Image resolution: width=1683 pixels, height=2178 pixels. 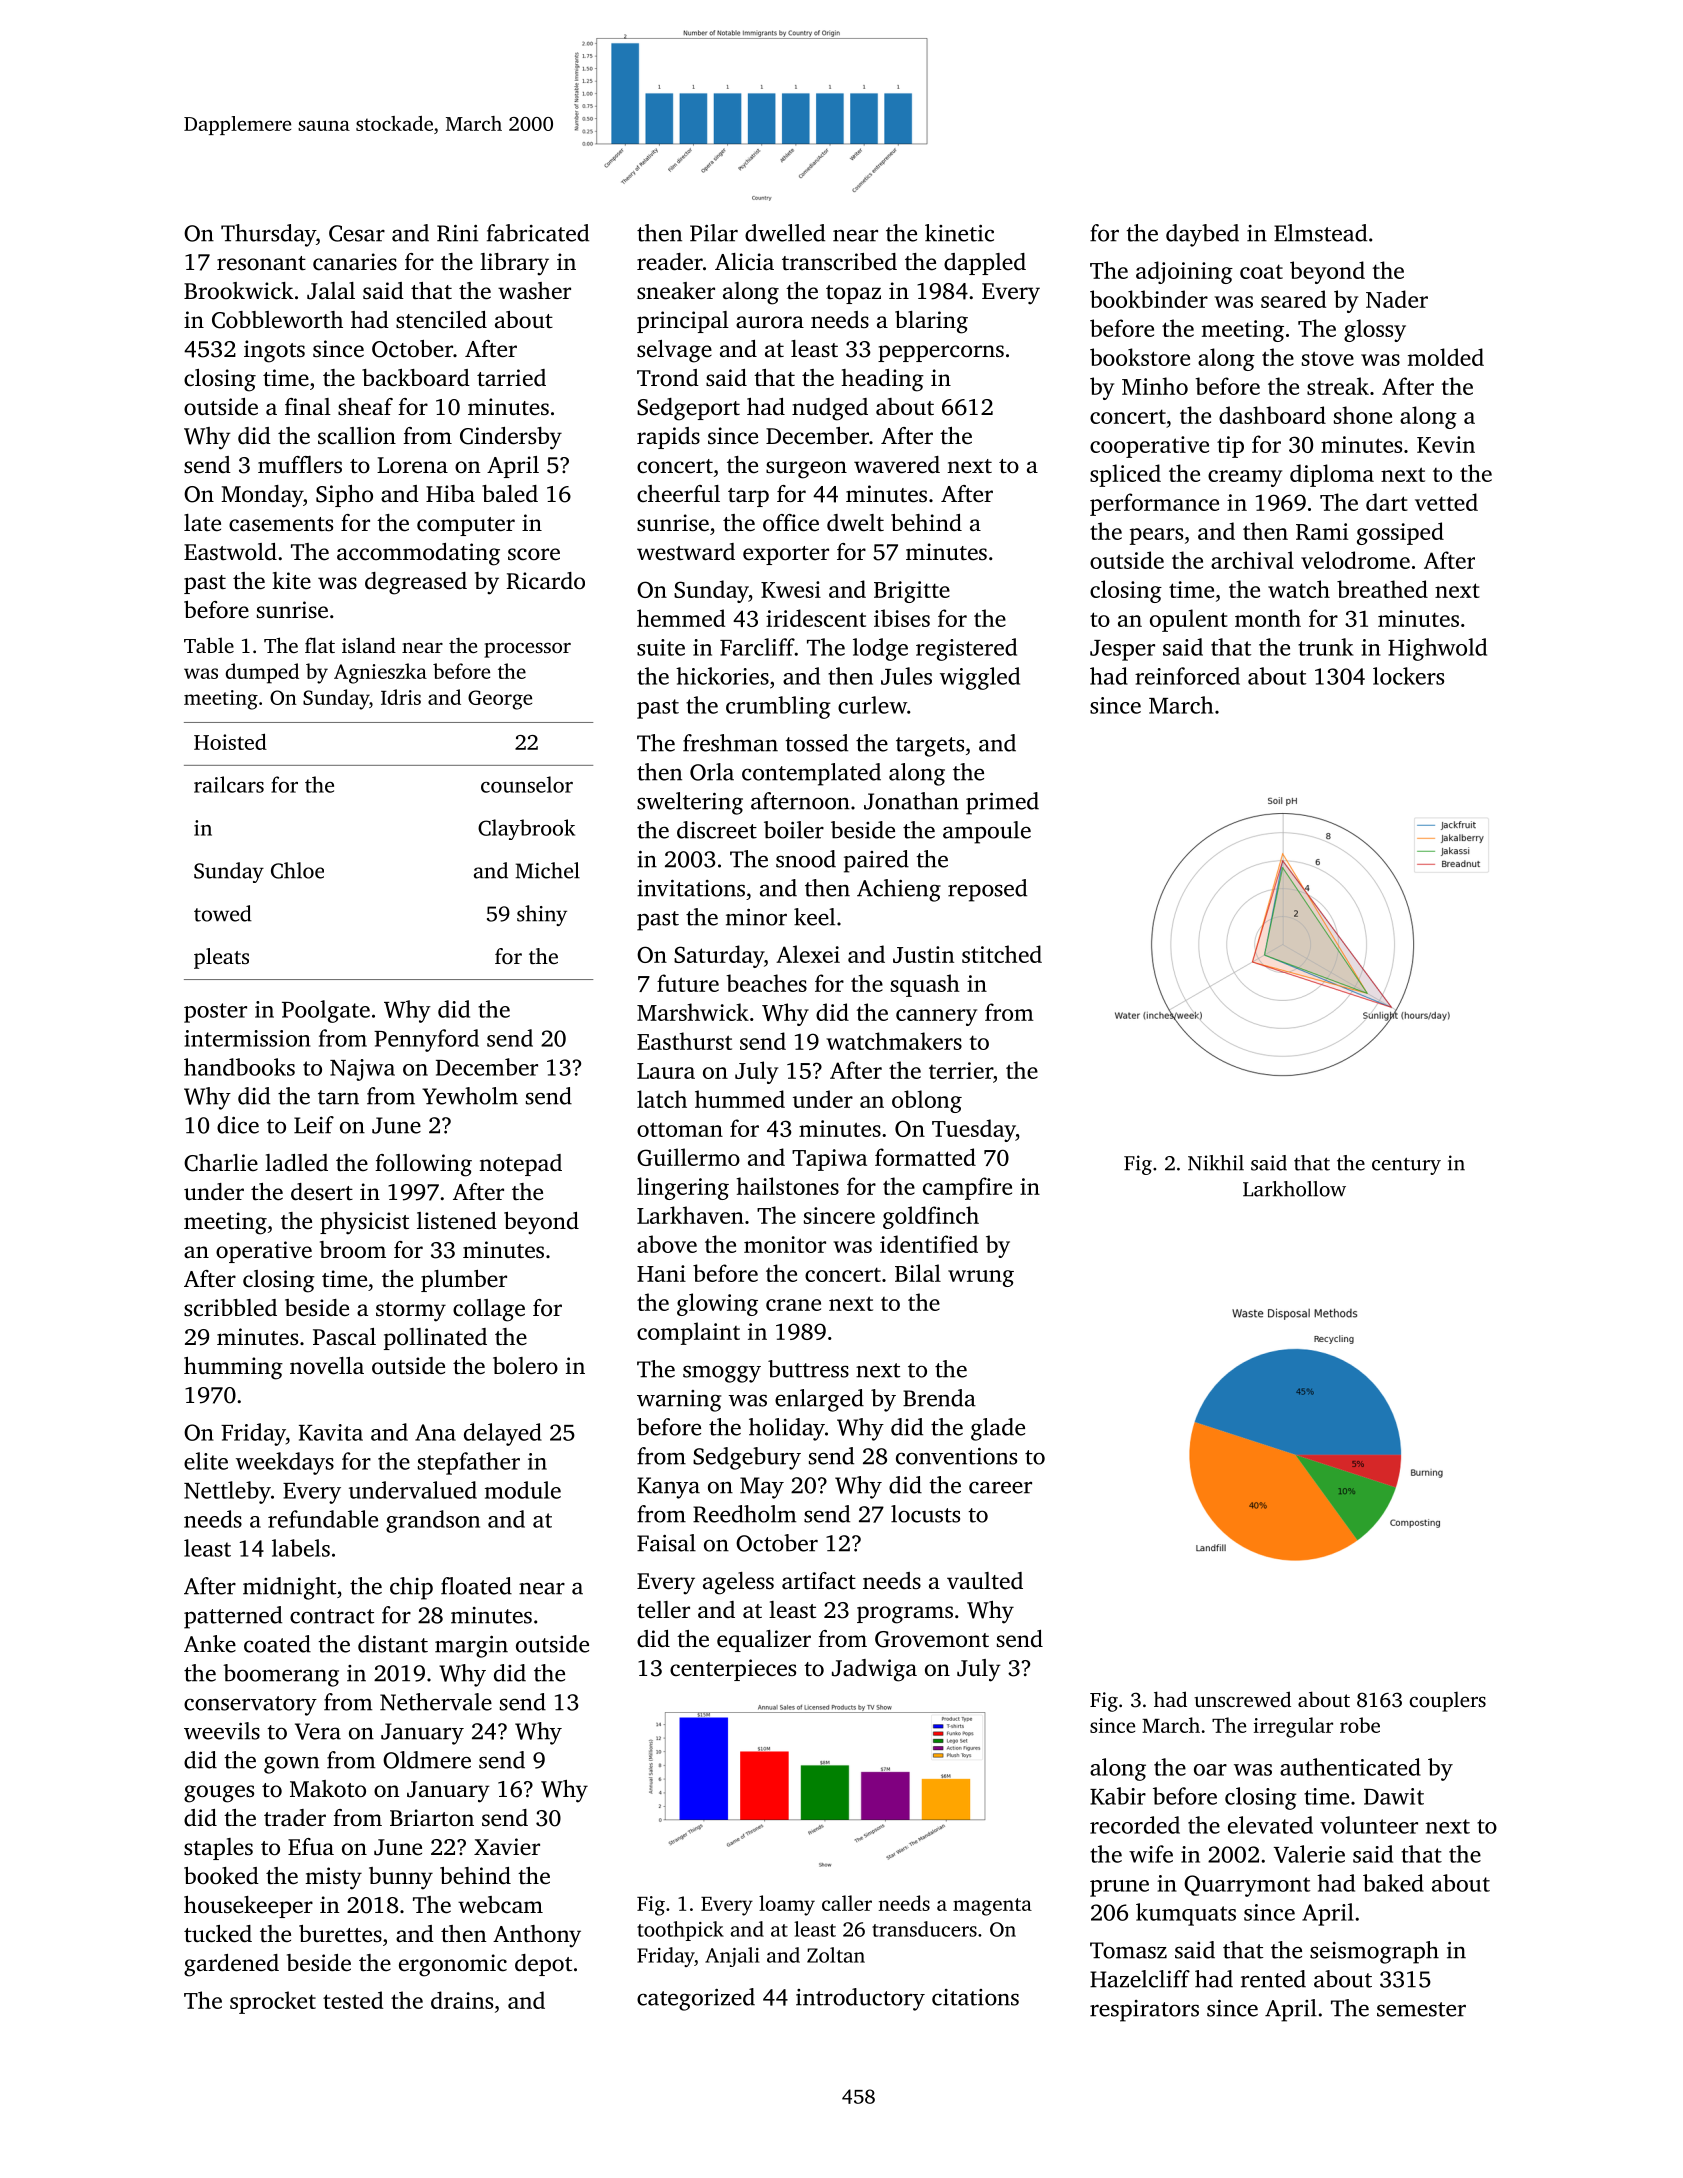 I want to click on seared, so click(x=1293, y=299).
